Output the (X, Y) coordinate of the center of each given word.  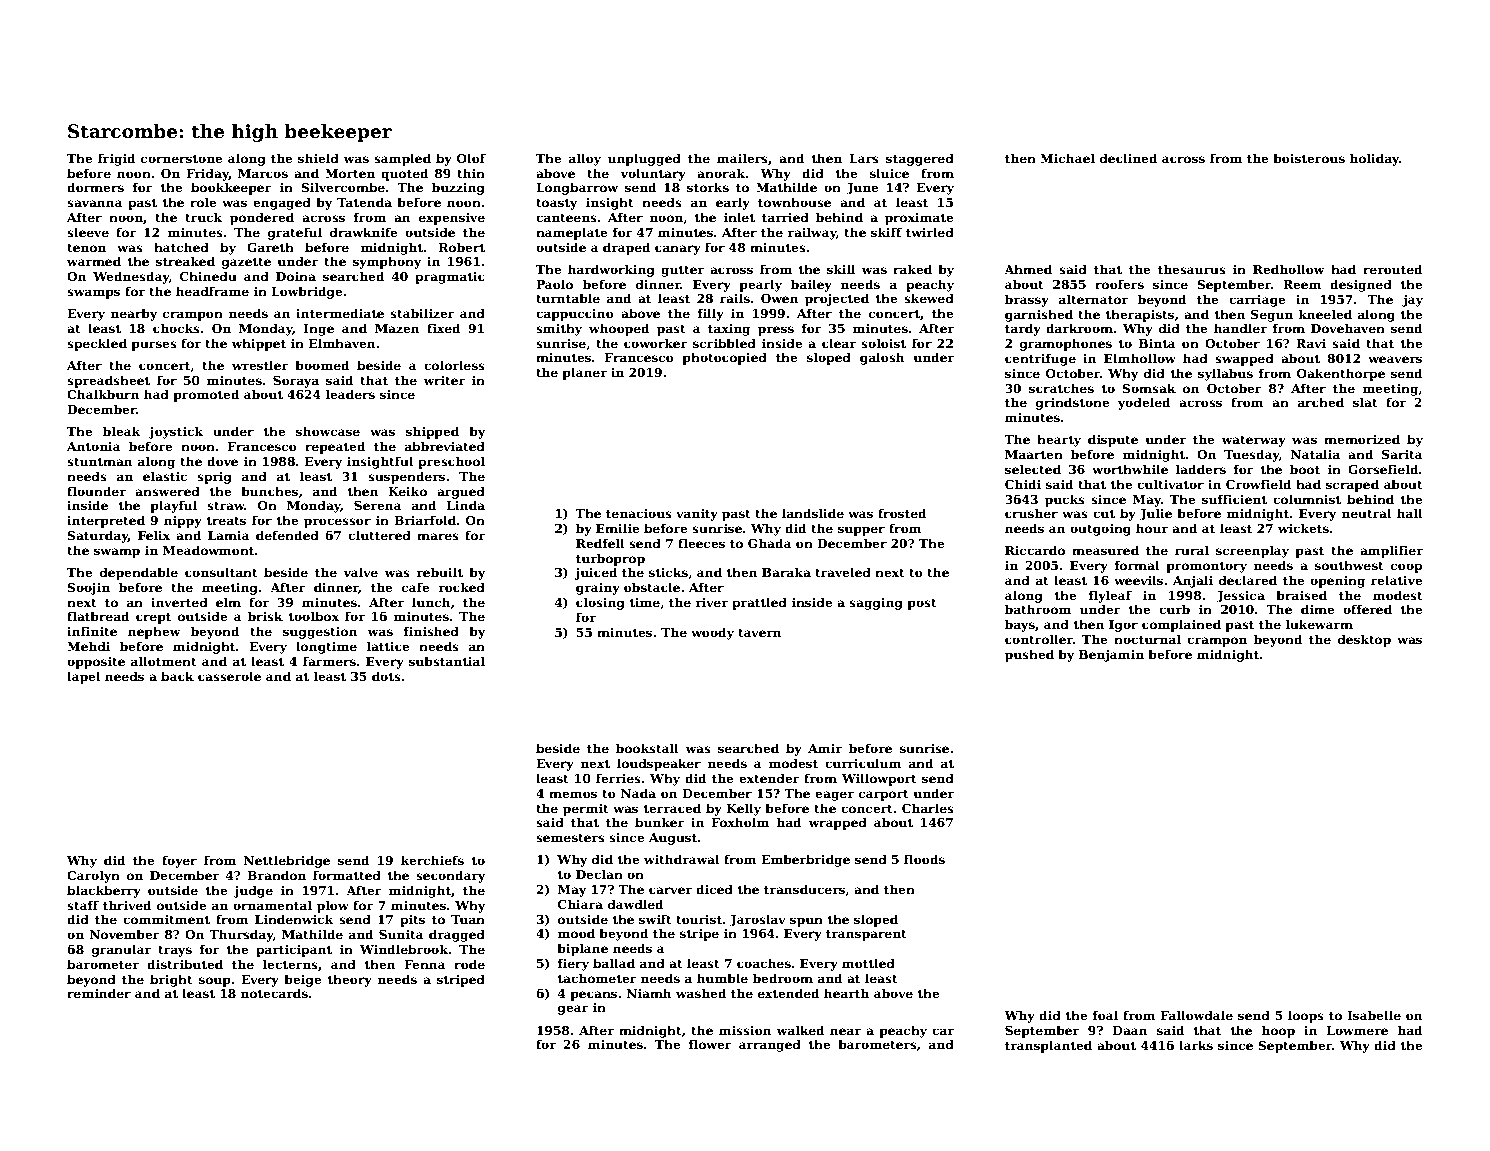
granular (121, 950)
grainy (598, 589)
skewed (929, 298)
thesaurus (1192, 269)
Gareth (270, 247)
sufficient (1234, 499)
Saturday (97, 536)
